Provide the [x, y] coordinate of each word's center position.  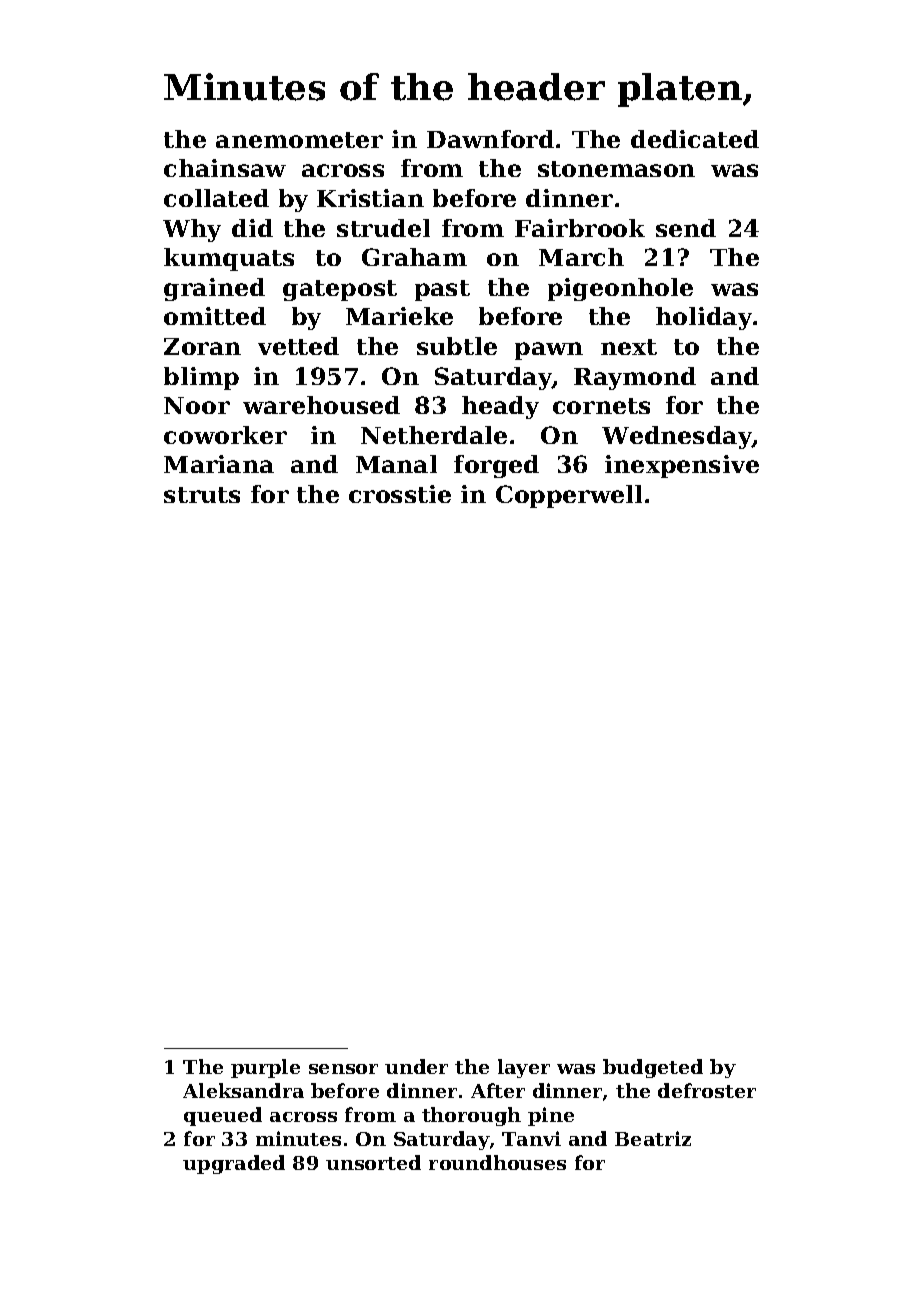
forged [496, 466]
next [629, 347]
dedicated [695, 139]
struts [202, 495]
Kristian [370, 198]
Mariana [219, 464]
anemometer [299, 140]
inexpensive [682, 466]
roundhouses [497, 1162]
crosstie [400, 494]
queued [223, 1116]
